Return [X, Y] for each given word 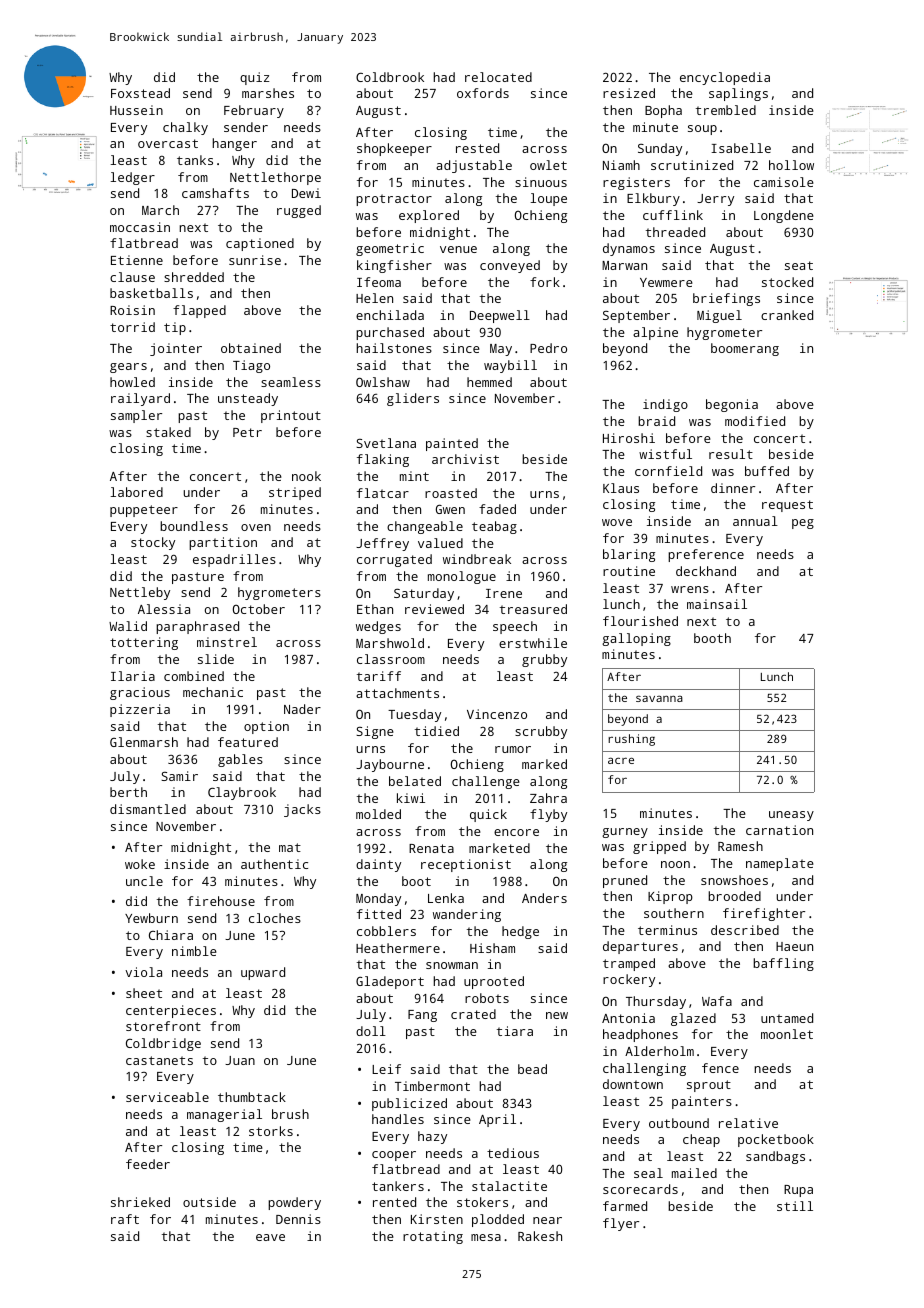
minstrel [227, 642]
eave [270, 1237]
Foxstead [140, 93]
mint [414, 476]
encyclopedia [725, 78]
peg [803, 524]
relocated [498, 77]
